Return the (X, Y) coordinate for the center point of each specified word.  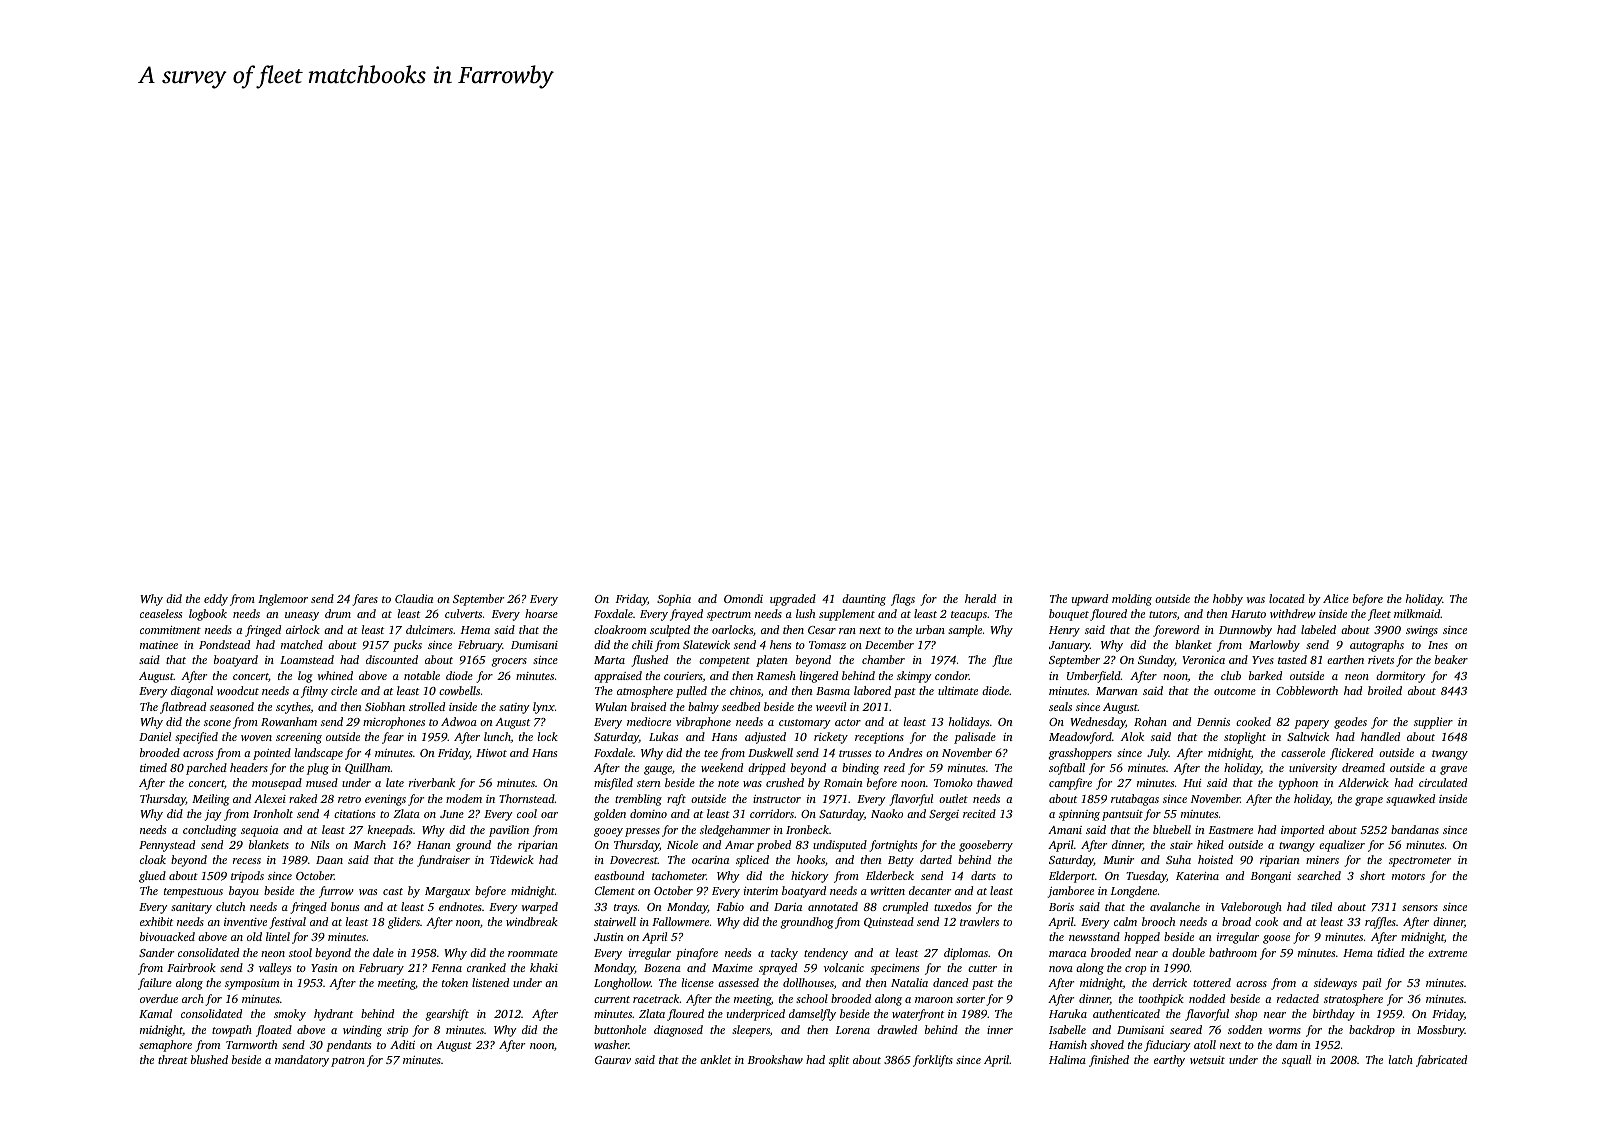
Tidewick (512, 859)
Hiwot (491, 753)
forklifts (933, 1061)
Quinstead (889, 922)
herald (980, 598)
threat (173, 1059)
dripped (767, 769)
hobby (1228, 600)
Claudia (414, 598)
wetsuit (1207, 1060)
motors (1408, 876)
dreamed (1363, 767)
